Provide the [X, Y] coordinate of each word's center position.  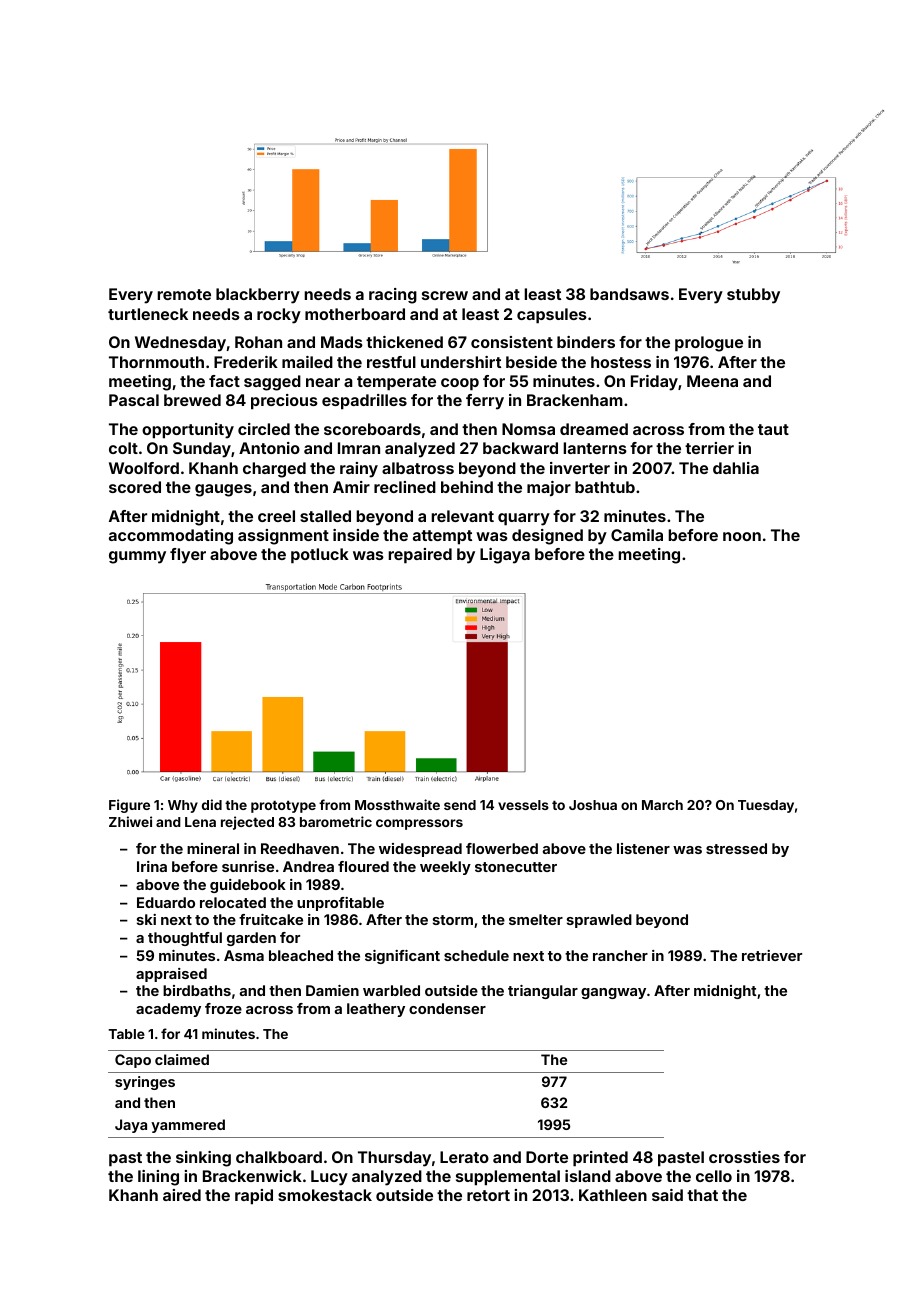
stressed [736, 848]
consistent [512, 342]
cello [714, 1176]
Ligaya [505, 556]
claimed [182, 1059]
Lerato [464, 1157]
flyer [188, 556]
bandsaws [629, 294]
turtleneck [148, 314]
